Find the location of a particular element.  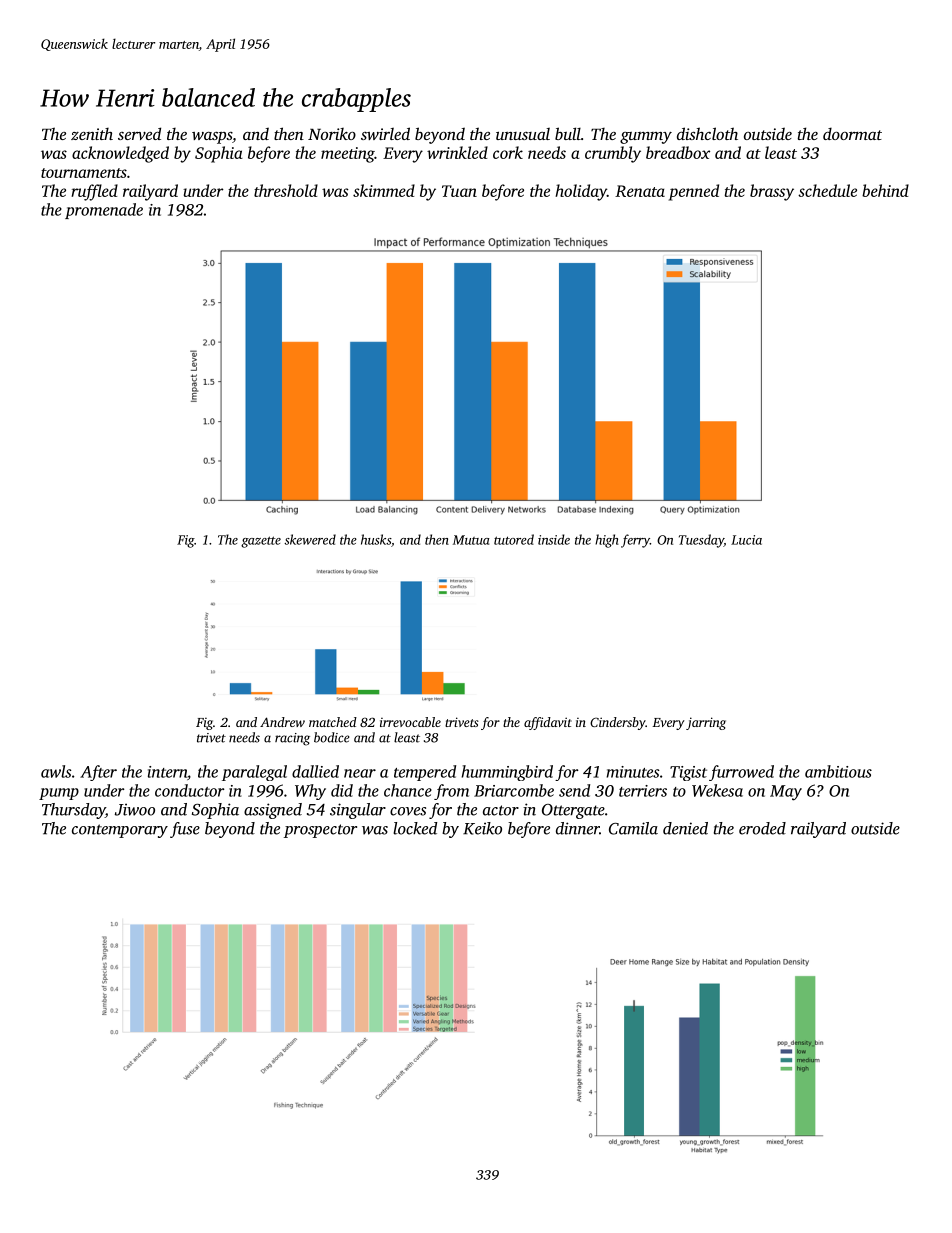

gazette is located at coordinates (261, 542).
